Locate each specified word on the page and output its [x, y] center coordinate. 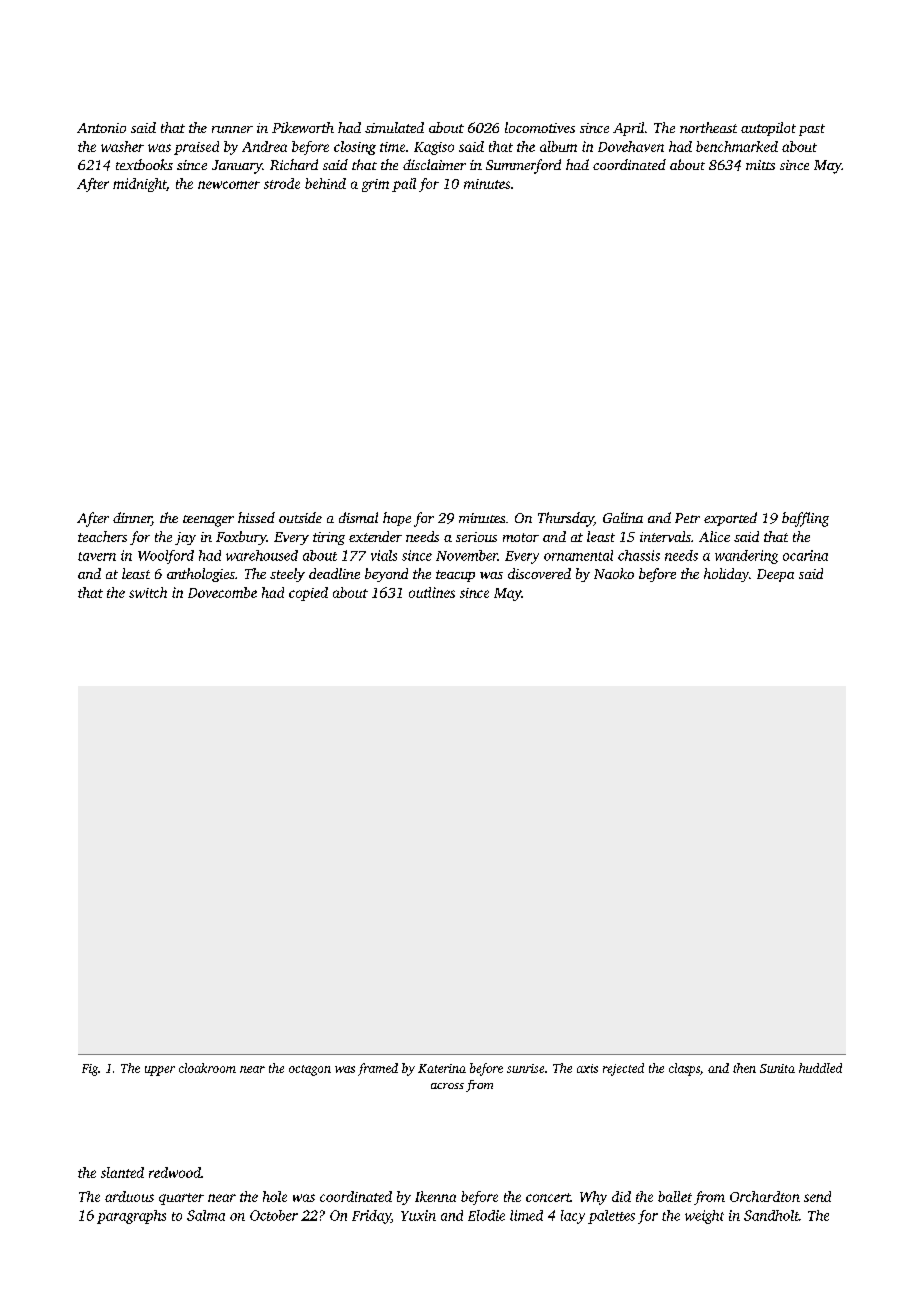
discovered [539, 573]
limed [526, 1215]
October [274, 1215]
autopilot [768, 129]
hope [397, 519]
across [447, 1086]
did [621, 1196]
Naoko [614, 573]
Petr [687, 518]
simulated [394, 127]
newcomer [229, 185]
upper [160, 1071]
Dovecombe [222, 592]
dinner [132, 519]
